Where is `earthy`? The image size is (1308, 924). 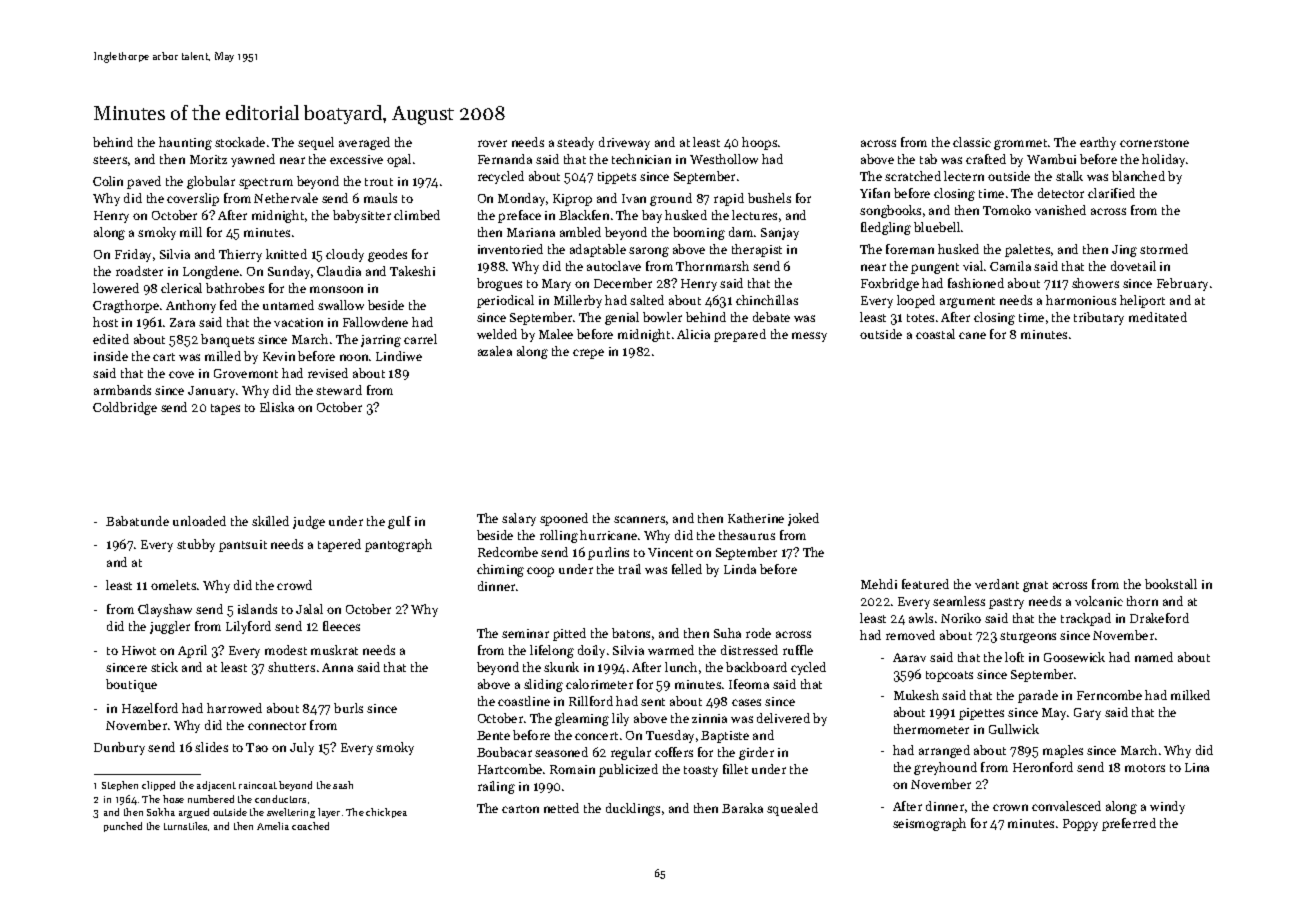
earthy is located at coordinates (1098, 143).
